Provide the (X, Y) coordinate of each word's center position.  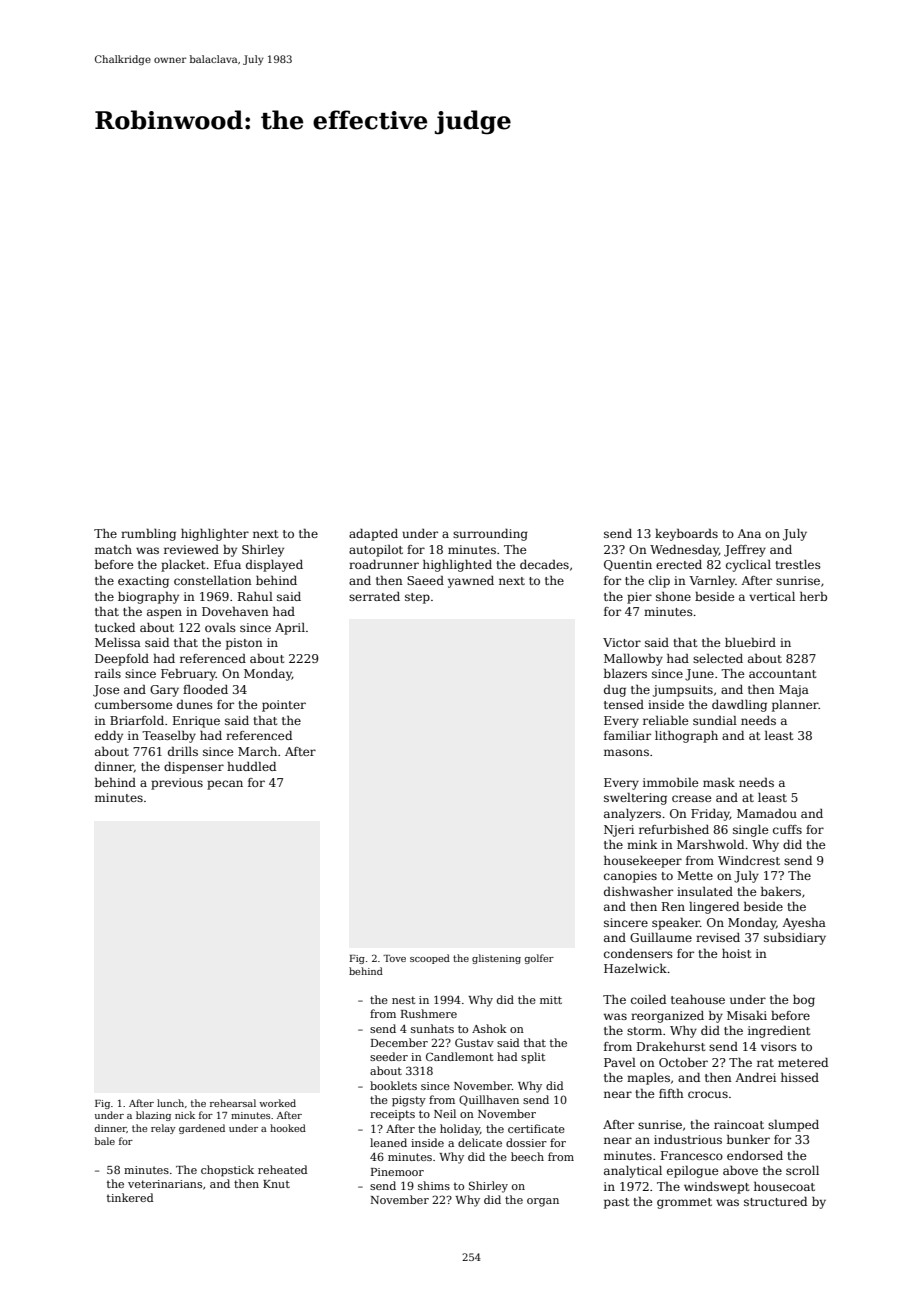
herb (813, 596)
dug (615, 691)
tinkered (130, 1197)
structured (775, 1201)
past (616, 1203)
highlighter (215, 535)
